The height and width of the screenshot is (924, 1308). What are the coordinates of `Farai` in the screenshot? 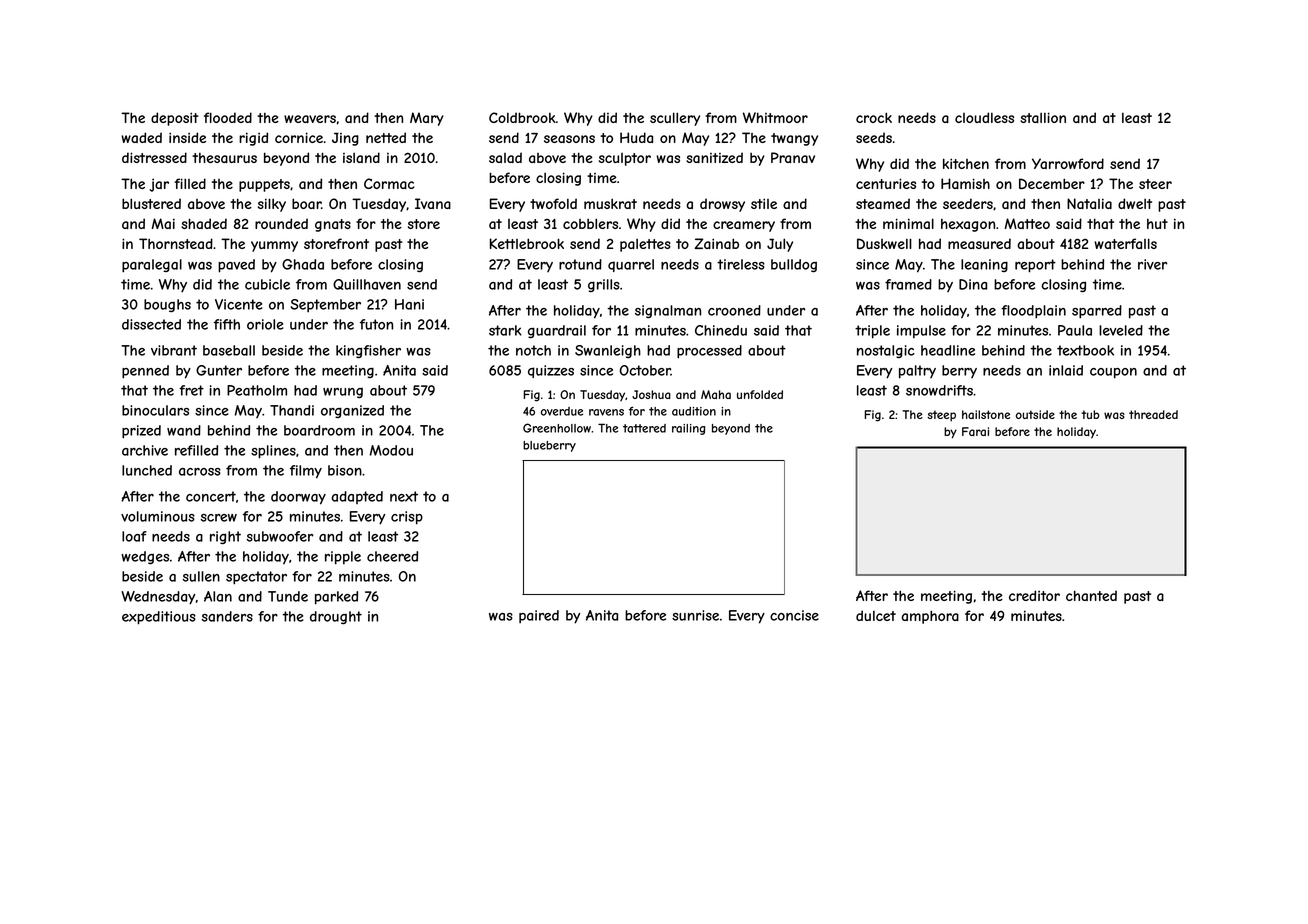 It's located at (975, 431).
